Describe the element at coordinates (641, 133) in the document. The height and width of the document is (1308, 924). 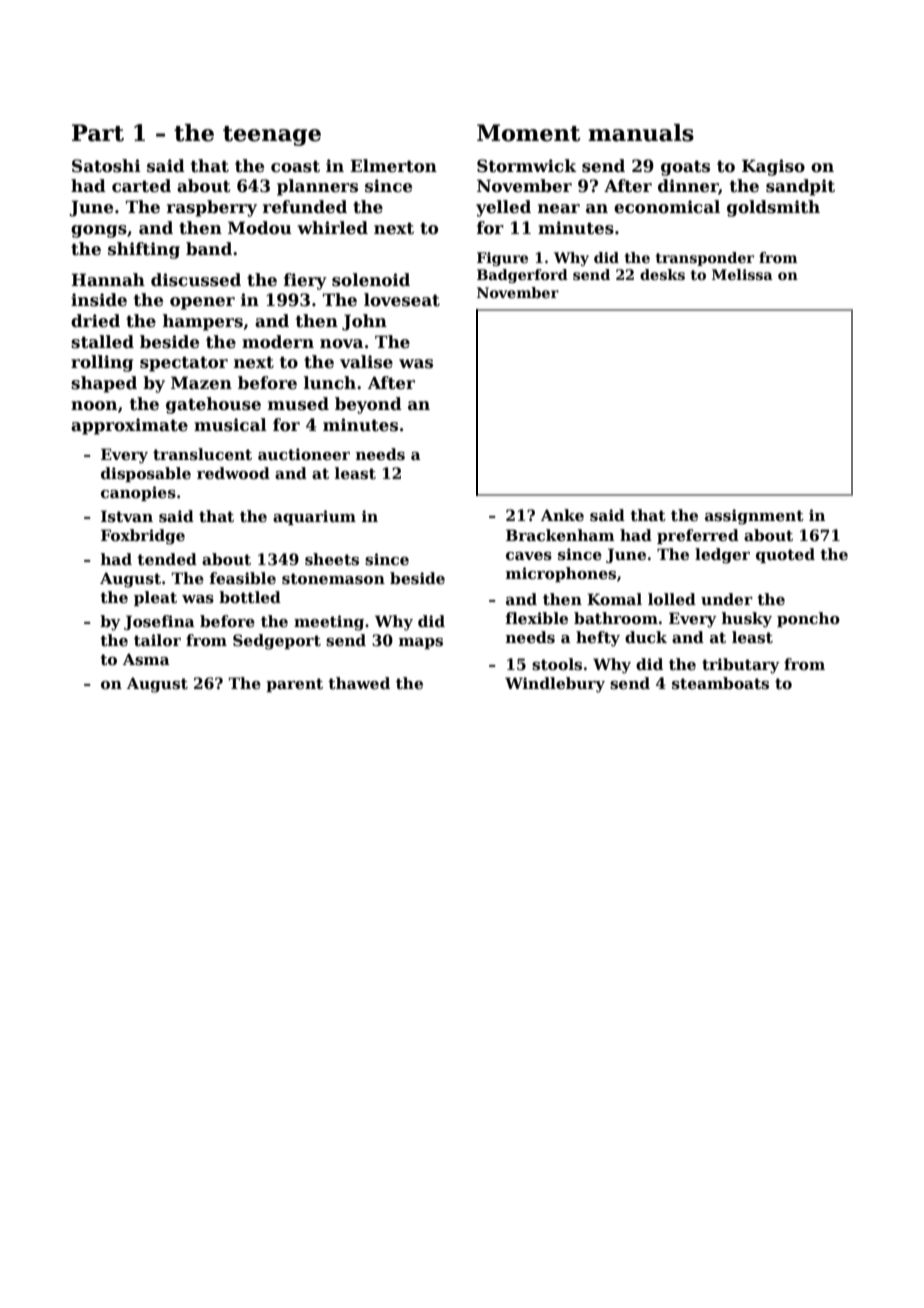
I see `manuals` at that location.
